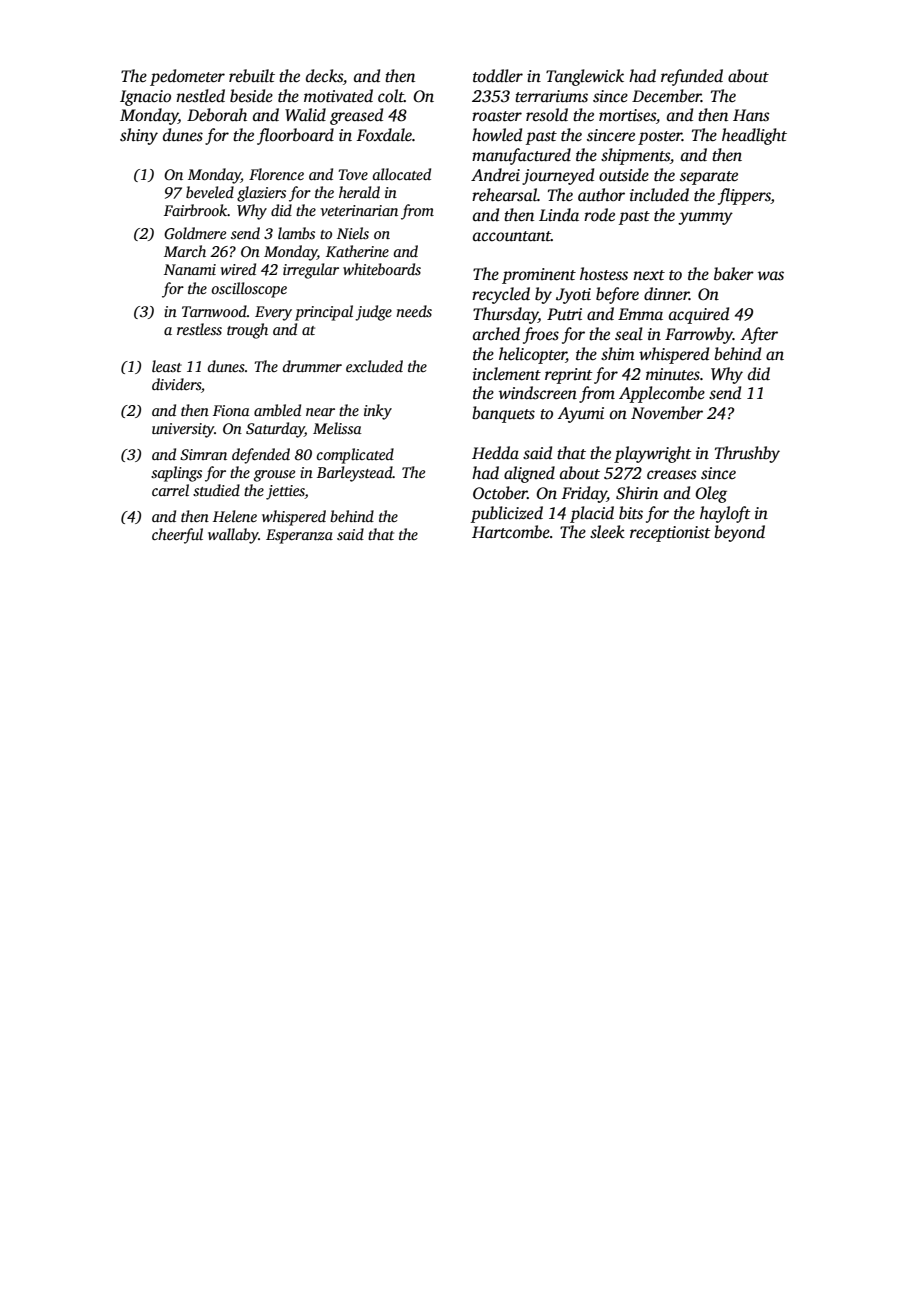 The image size is (908, 1316). I want to click on wired, so click(238, 269).
